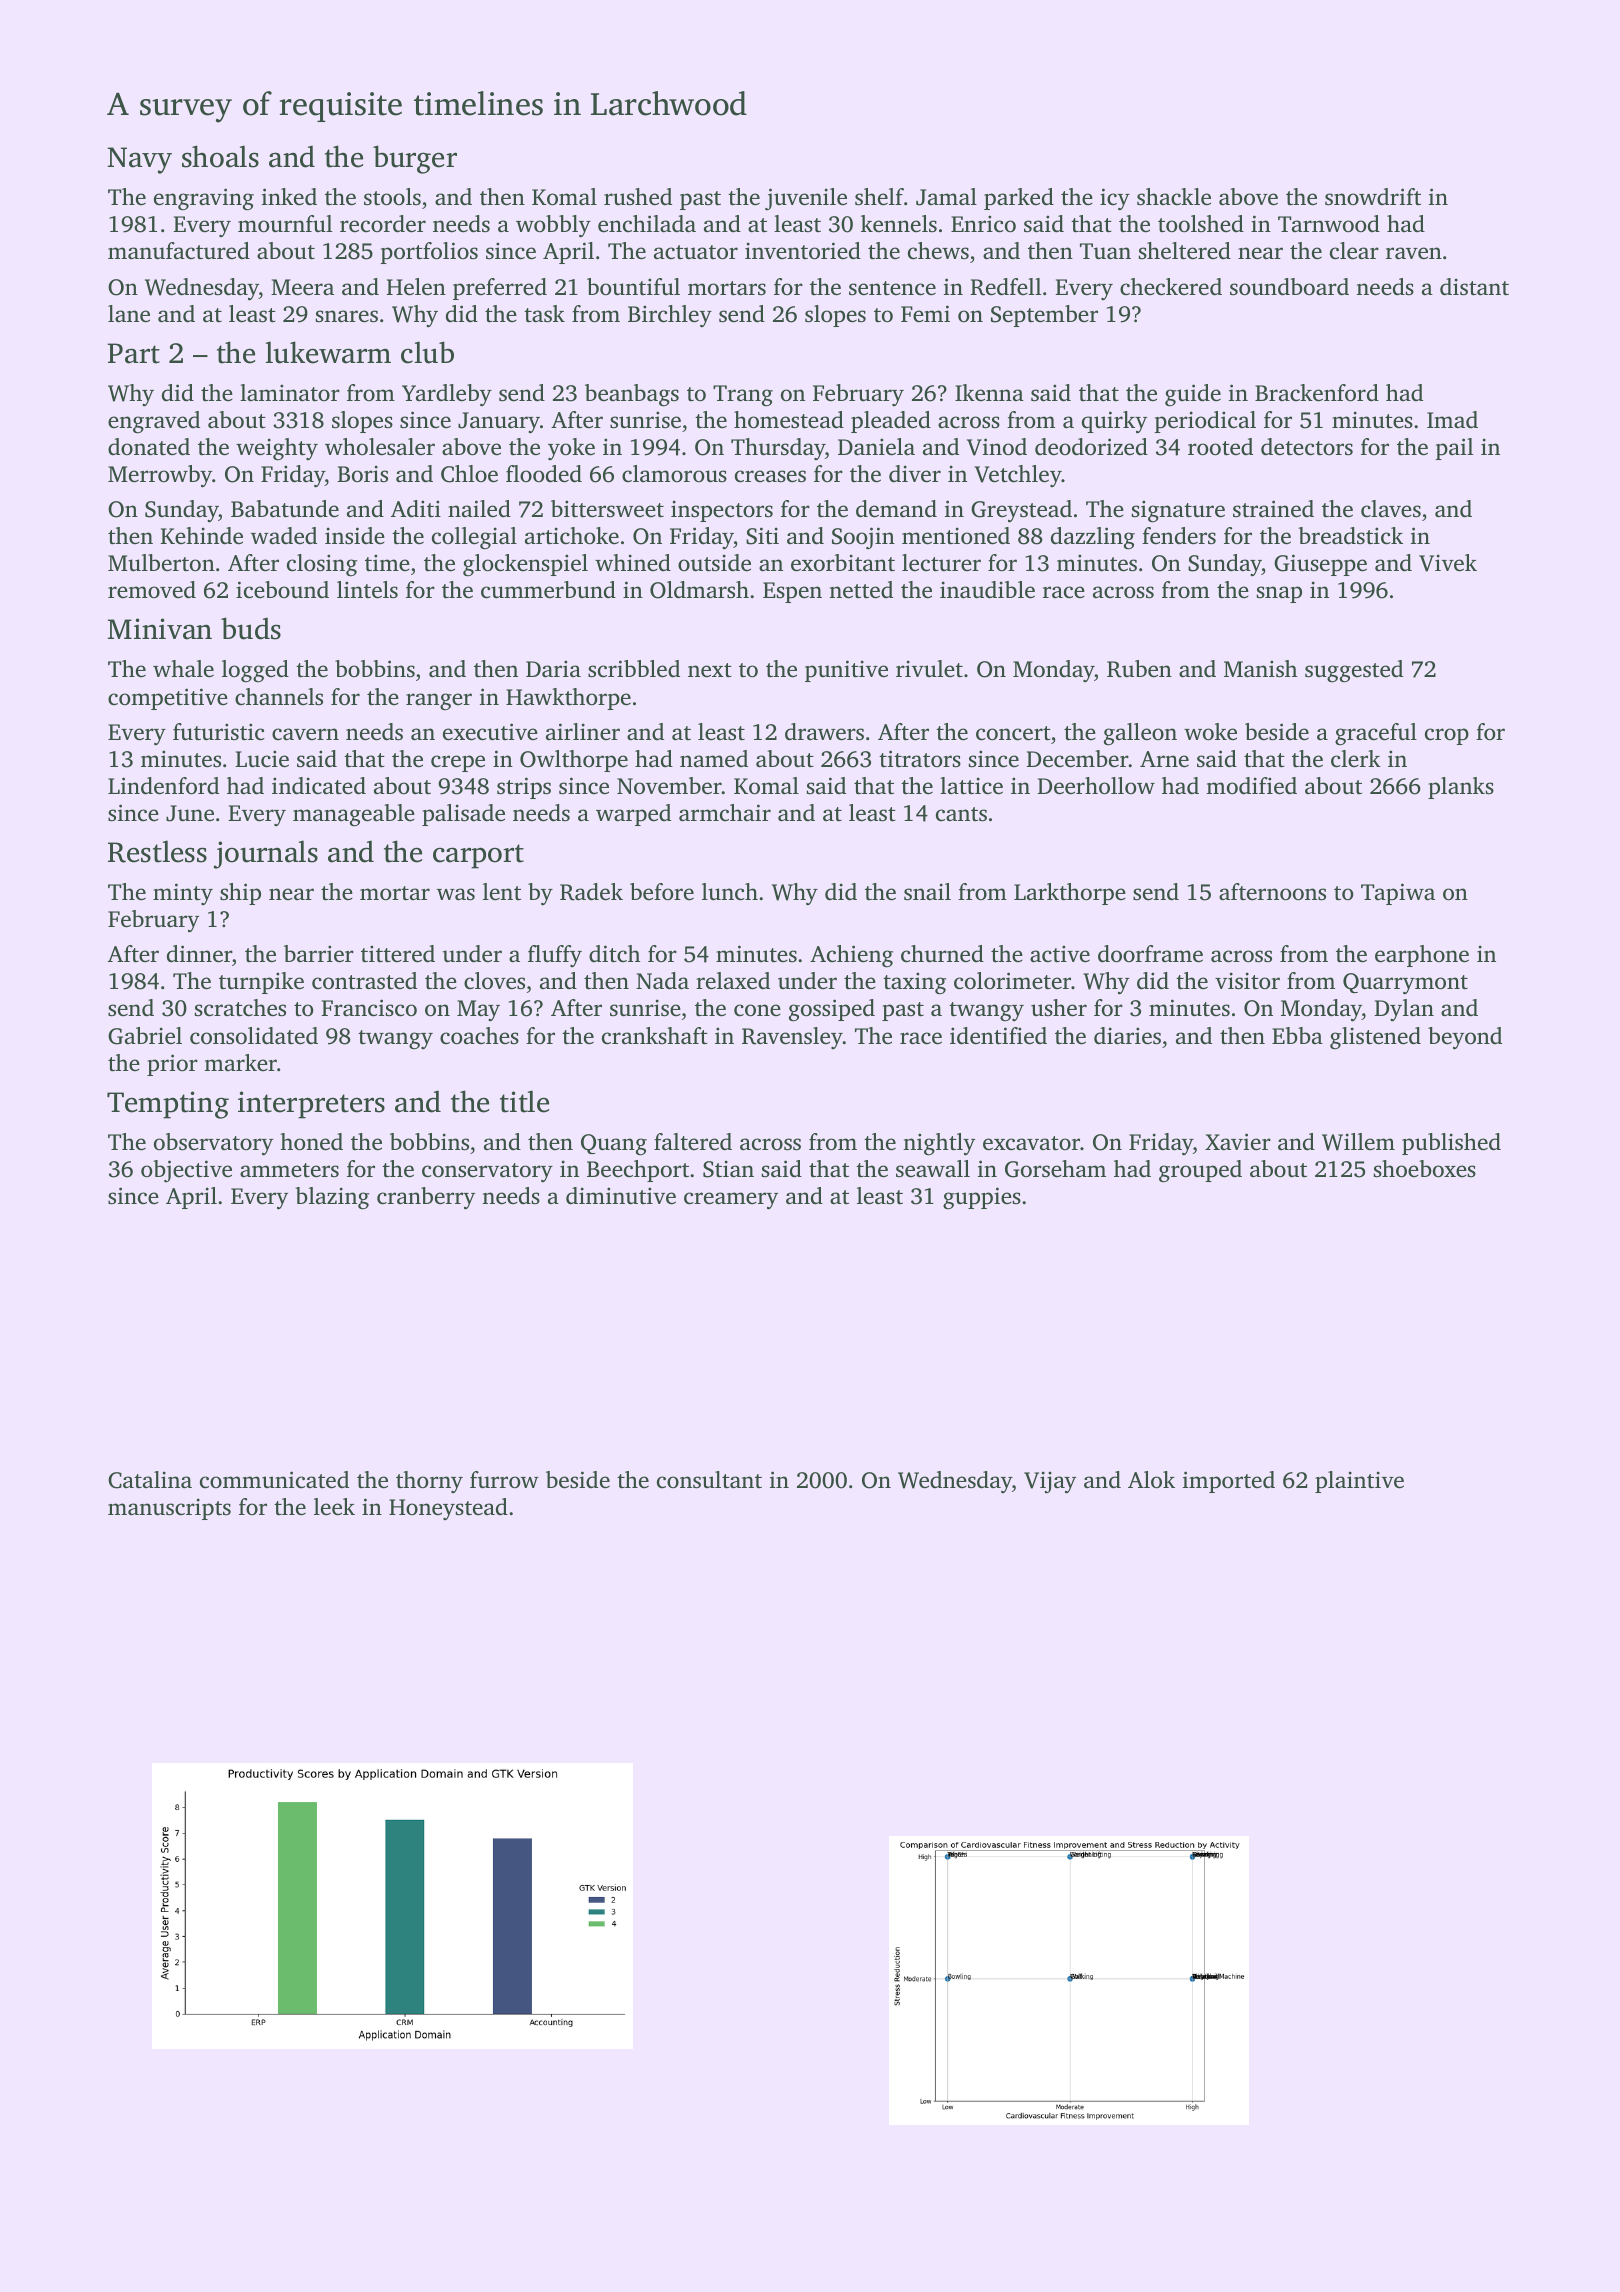 The image size is (1620, 2292). What do you see at coordinates (369, 1008) in the document?
I see `Francisco` at bounding box center [369, 1008].
